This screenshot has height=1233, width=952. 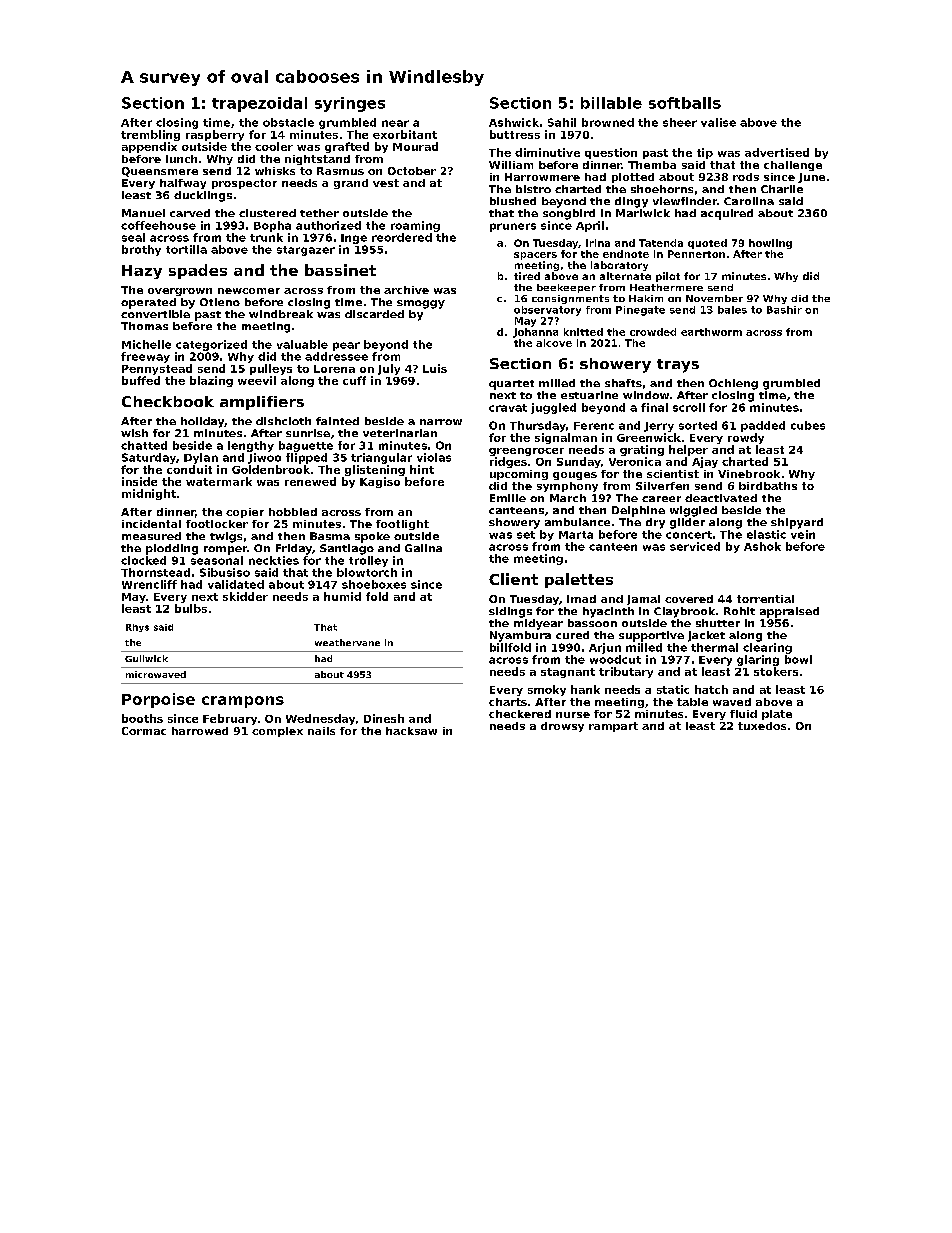 What do you see at coordinates (542, 177) in the screenshot?
I see `Harrowmere` at bounding box center [542, 177].
